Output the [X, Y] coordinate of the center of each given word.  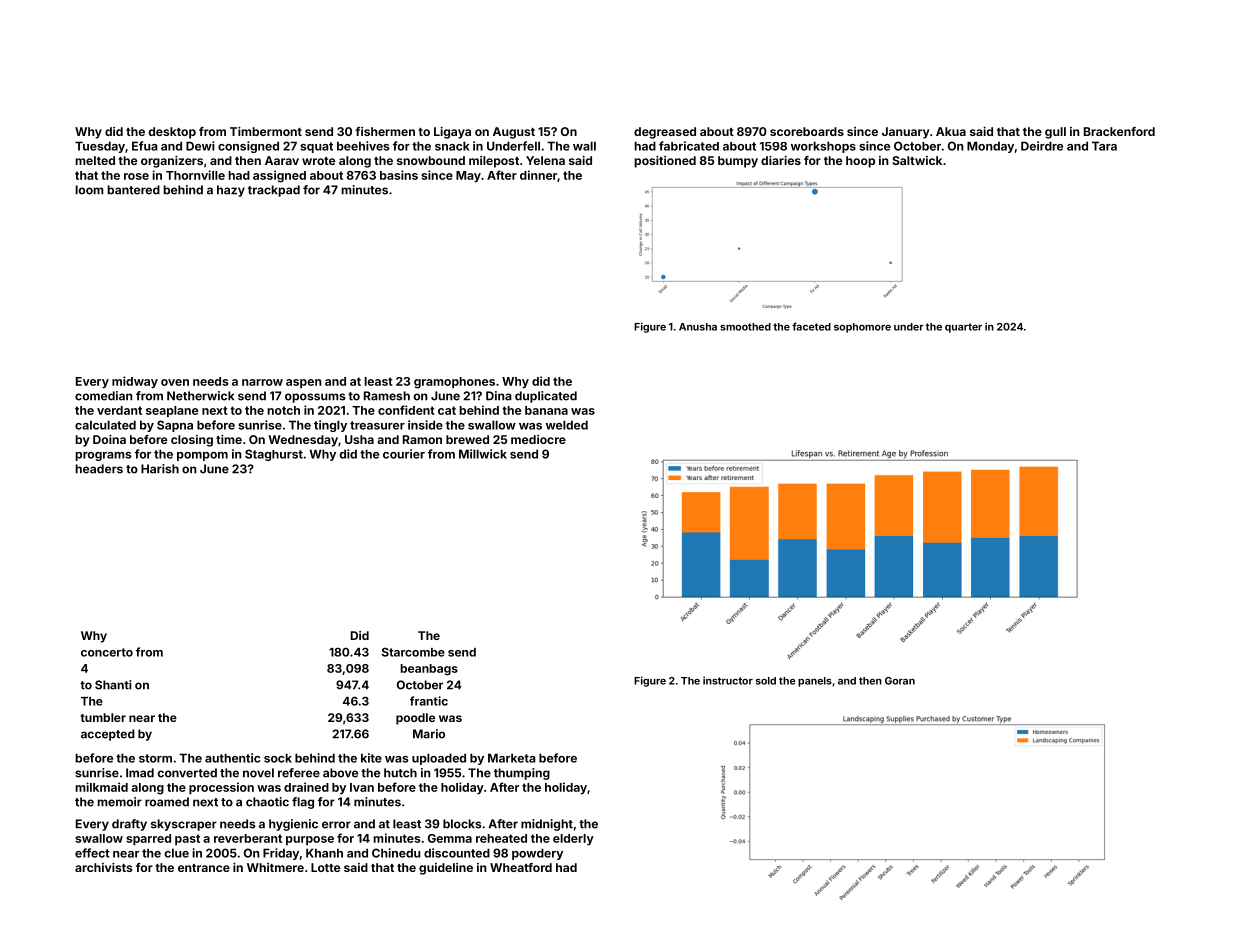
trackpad [274, 191]
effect [92, 853]
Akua [951, 131]
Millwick [483, 454]
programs [103, 456]
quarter [963, 328]
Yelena [545, 160]
